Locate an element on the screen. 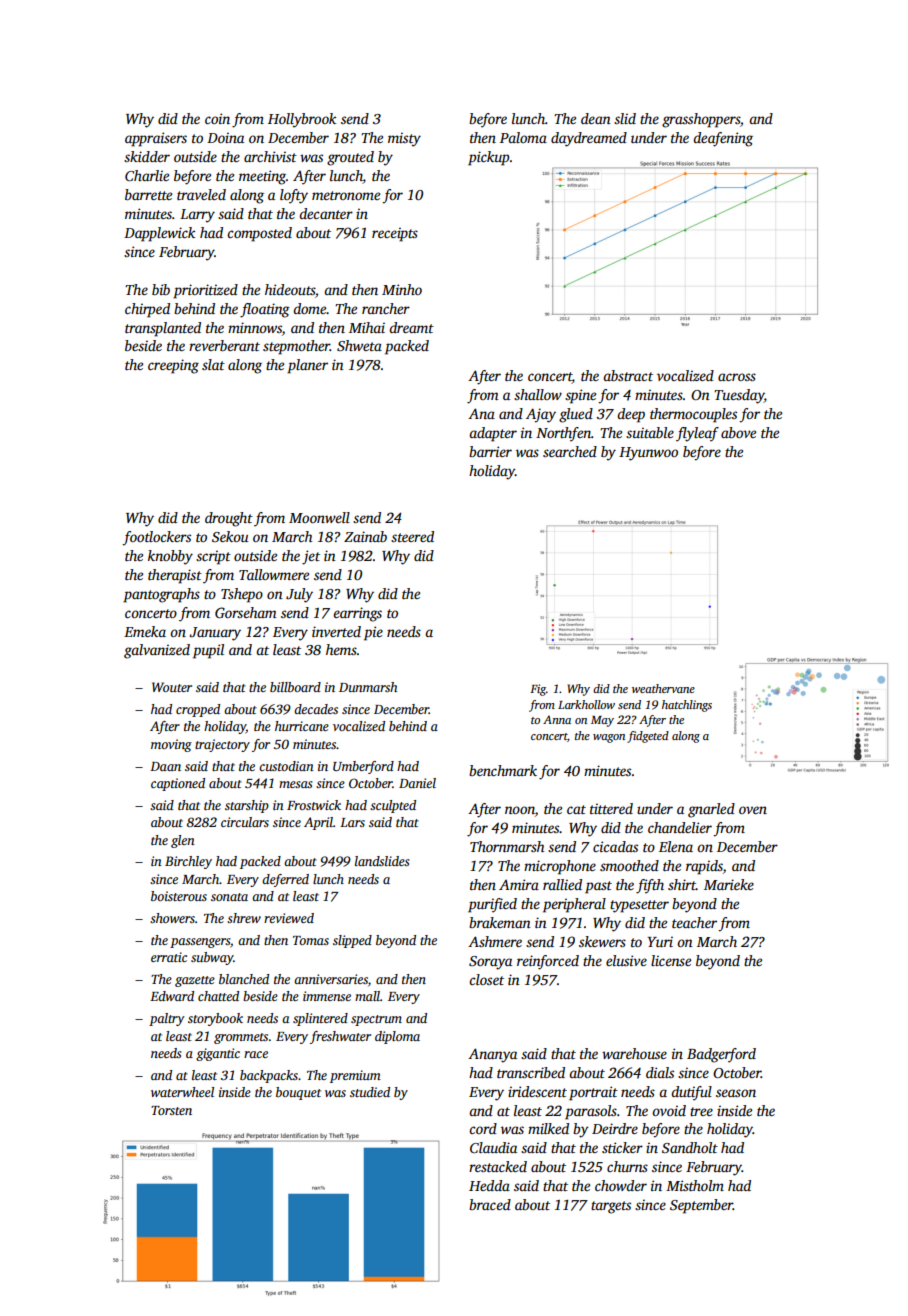 This screenshot has width=908, height=1316. steered is located at coordinates (412, 536).
